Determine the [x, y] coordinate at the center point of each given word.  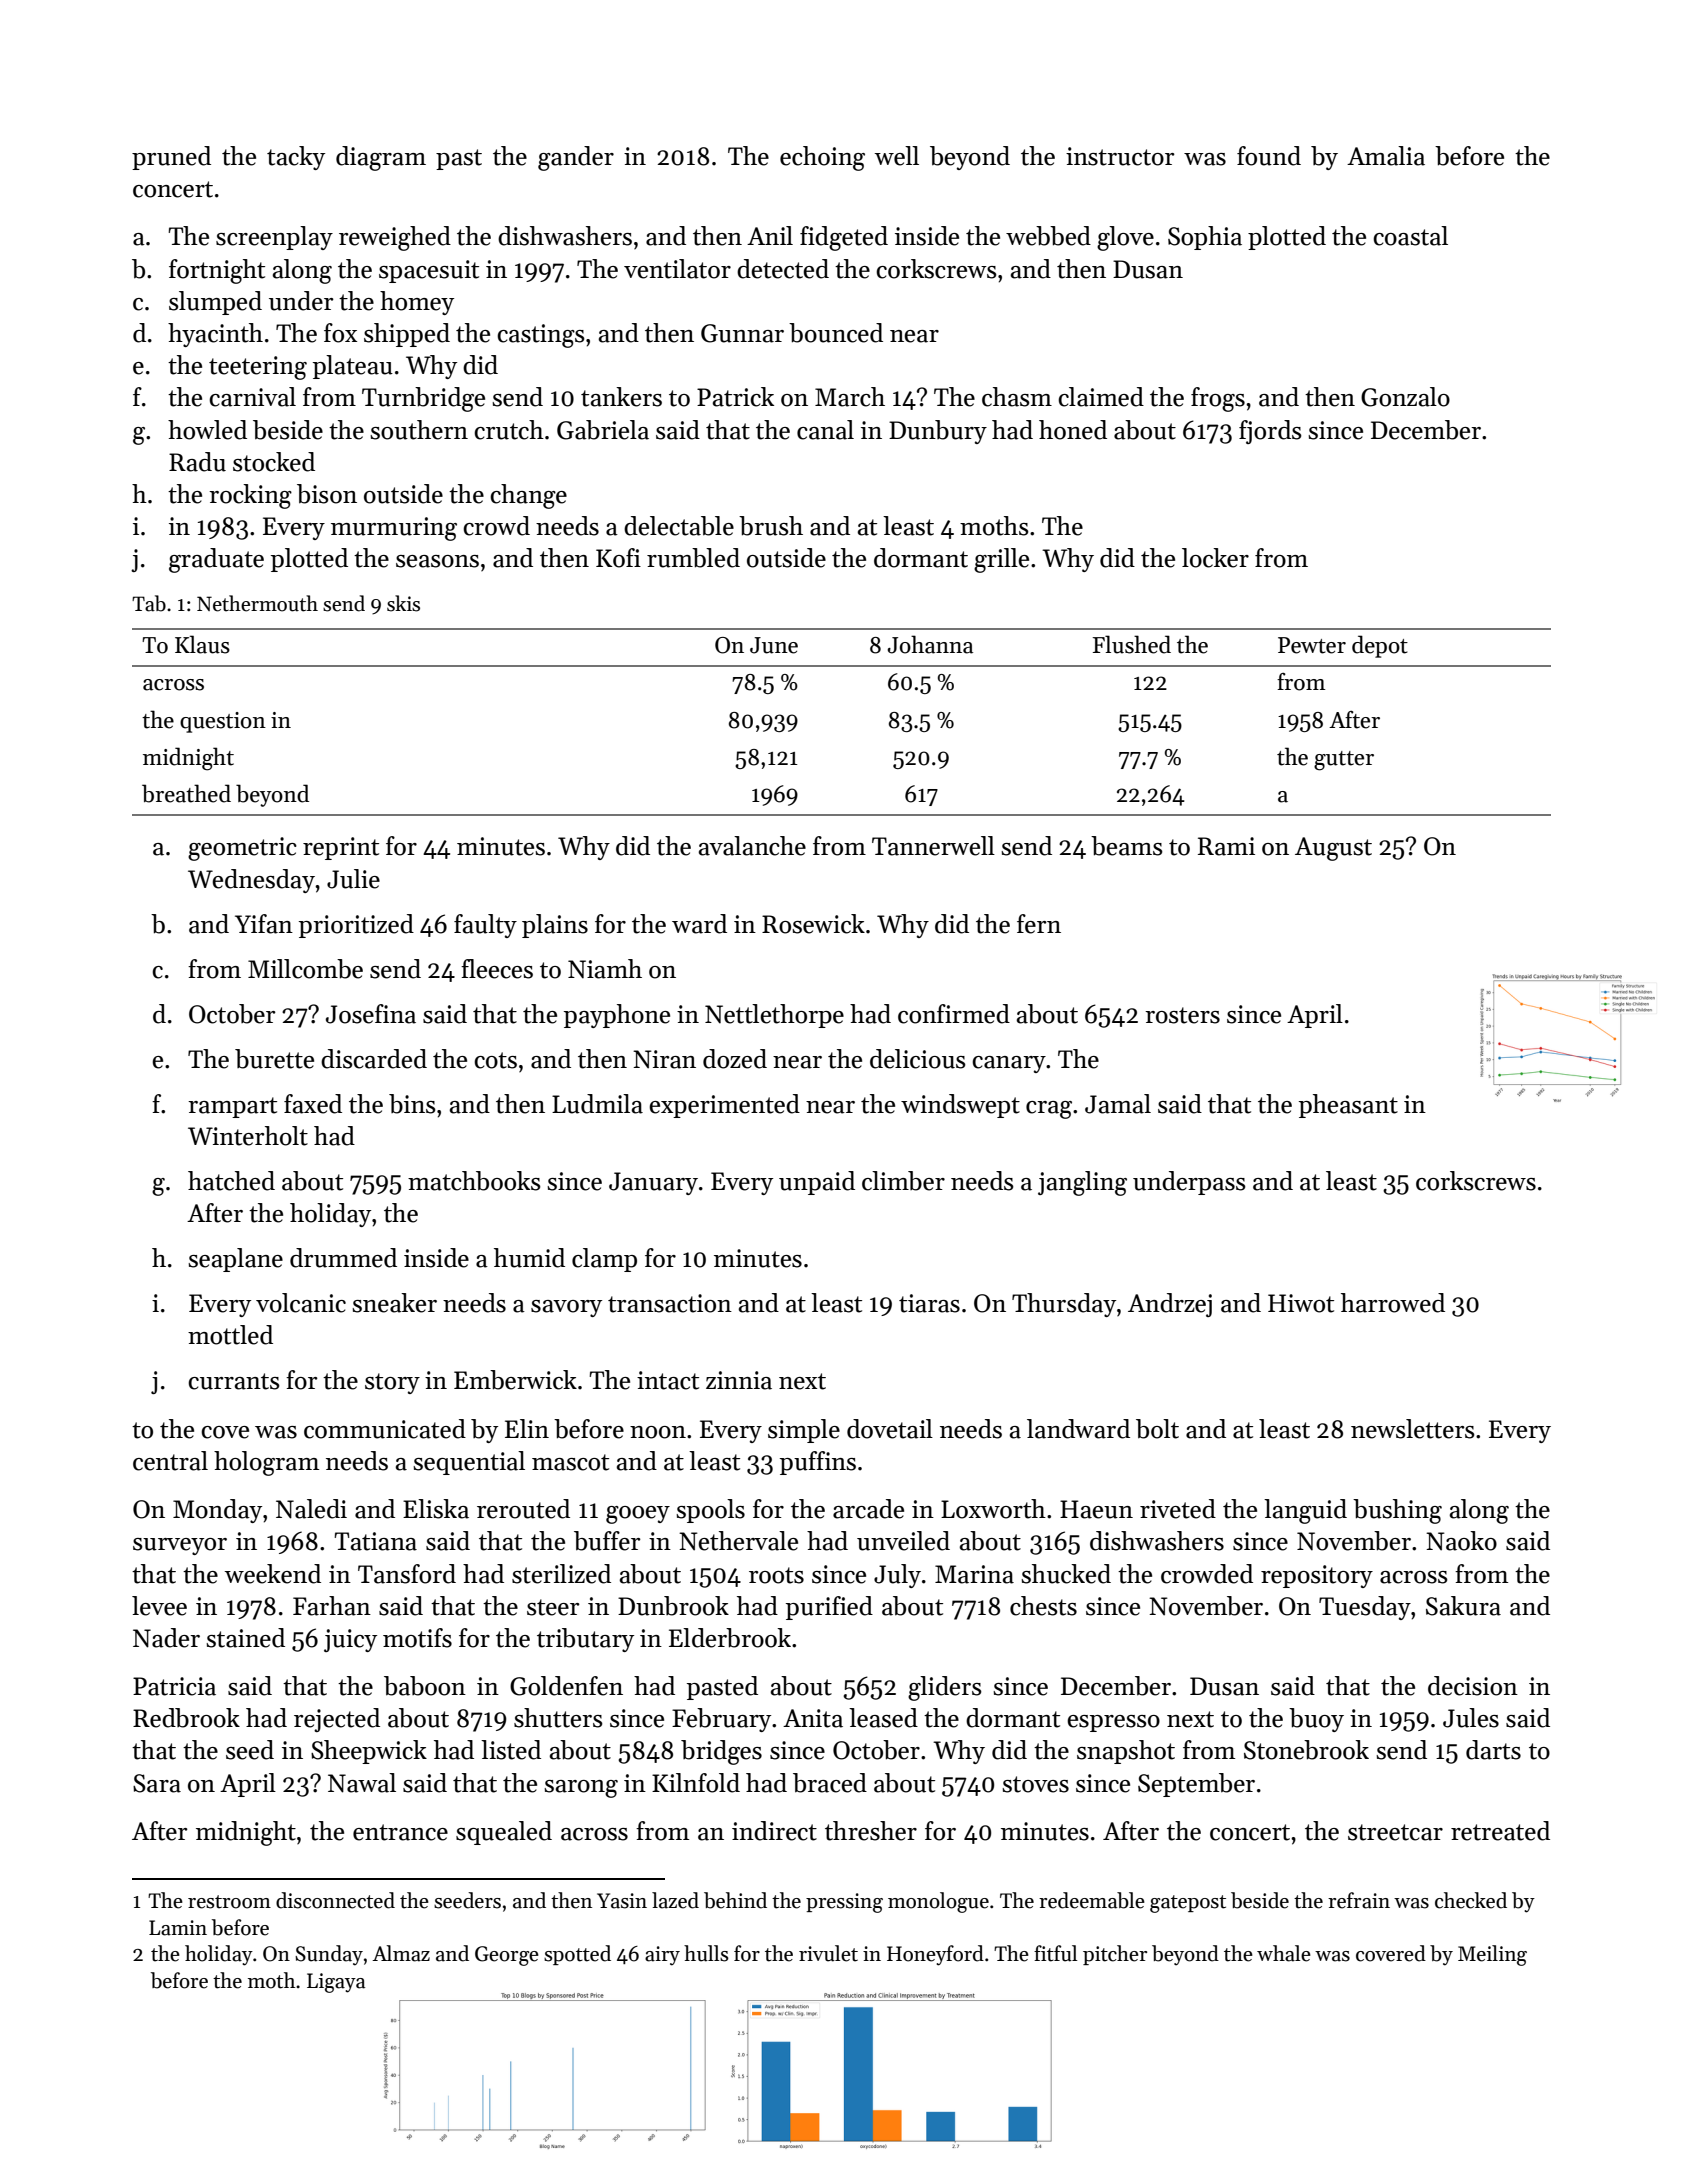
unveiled [903, 1541]
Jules [1471, 1718]
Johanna [930, 644]
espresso [1113, 1723]
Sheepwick [369, 1752]
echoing [822, 158]
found [1269, 156]
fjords [1270, 432]
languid [1305, 1511]
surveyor [180, 1546]
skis [403, 603]
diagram [381, 158]
